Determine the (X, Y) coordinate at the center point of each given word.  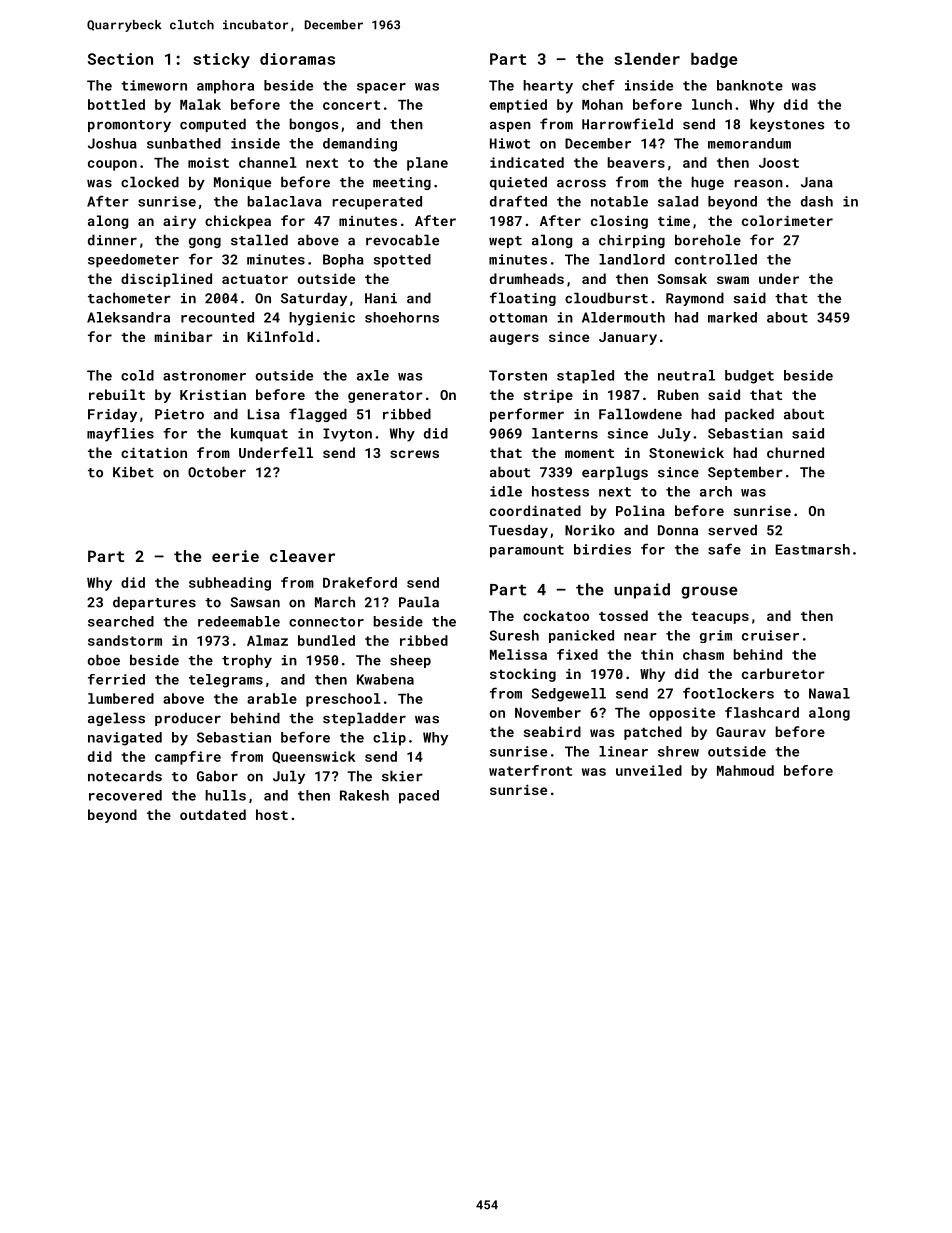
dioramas (297, 59)
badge (714, 60)
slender (647, 59)
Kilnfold (280, 336)
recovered (125, 795)
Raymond (695, 299)
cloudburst (606, 298)
